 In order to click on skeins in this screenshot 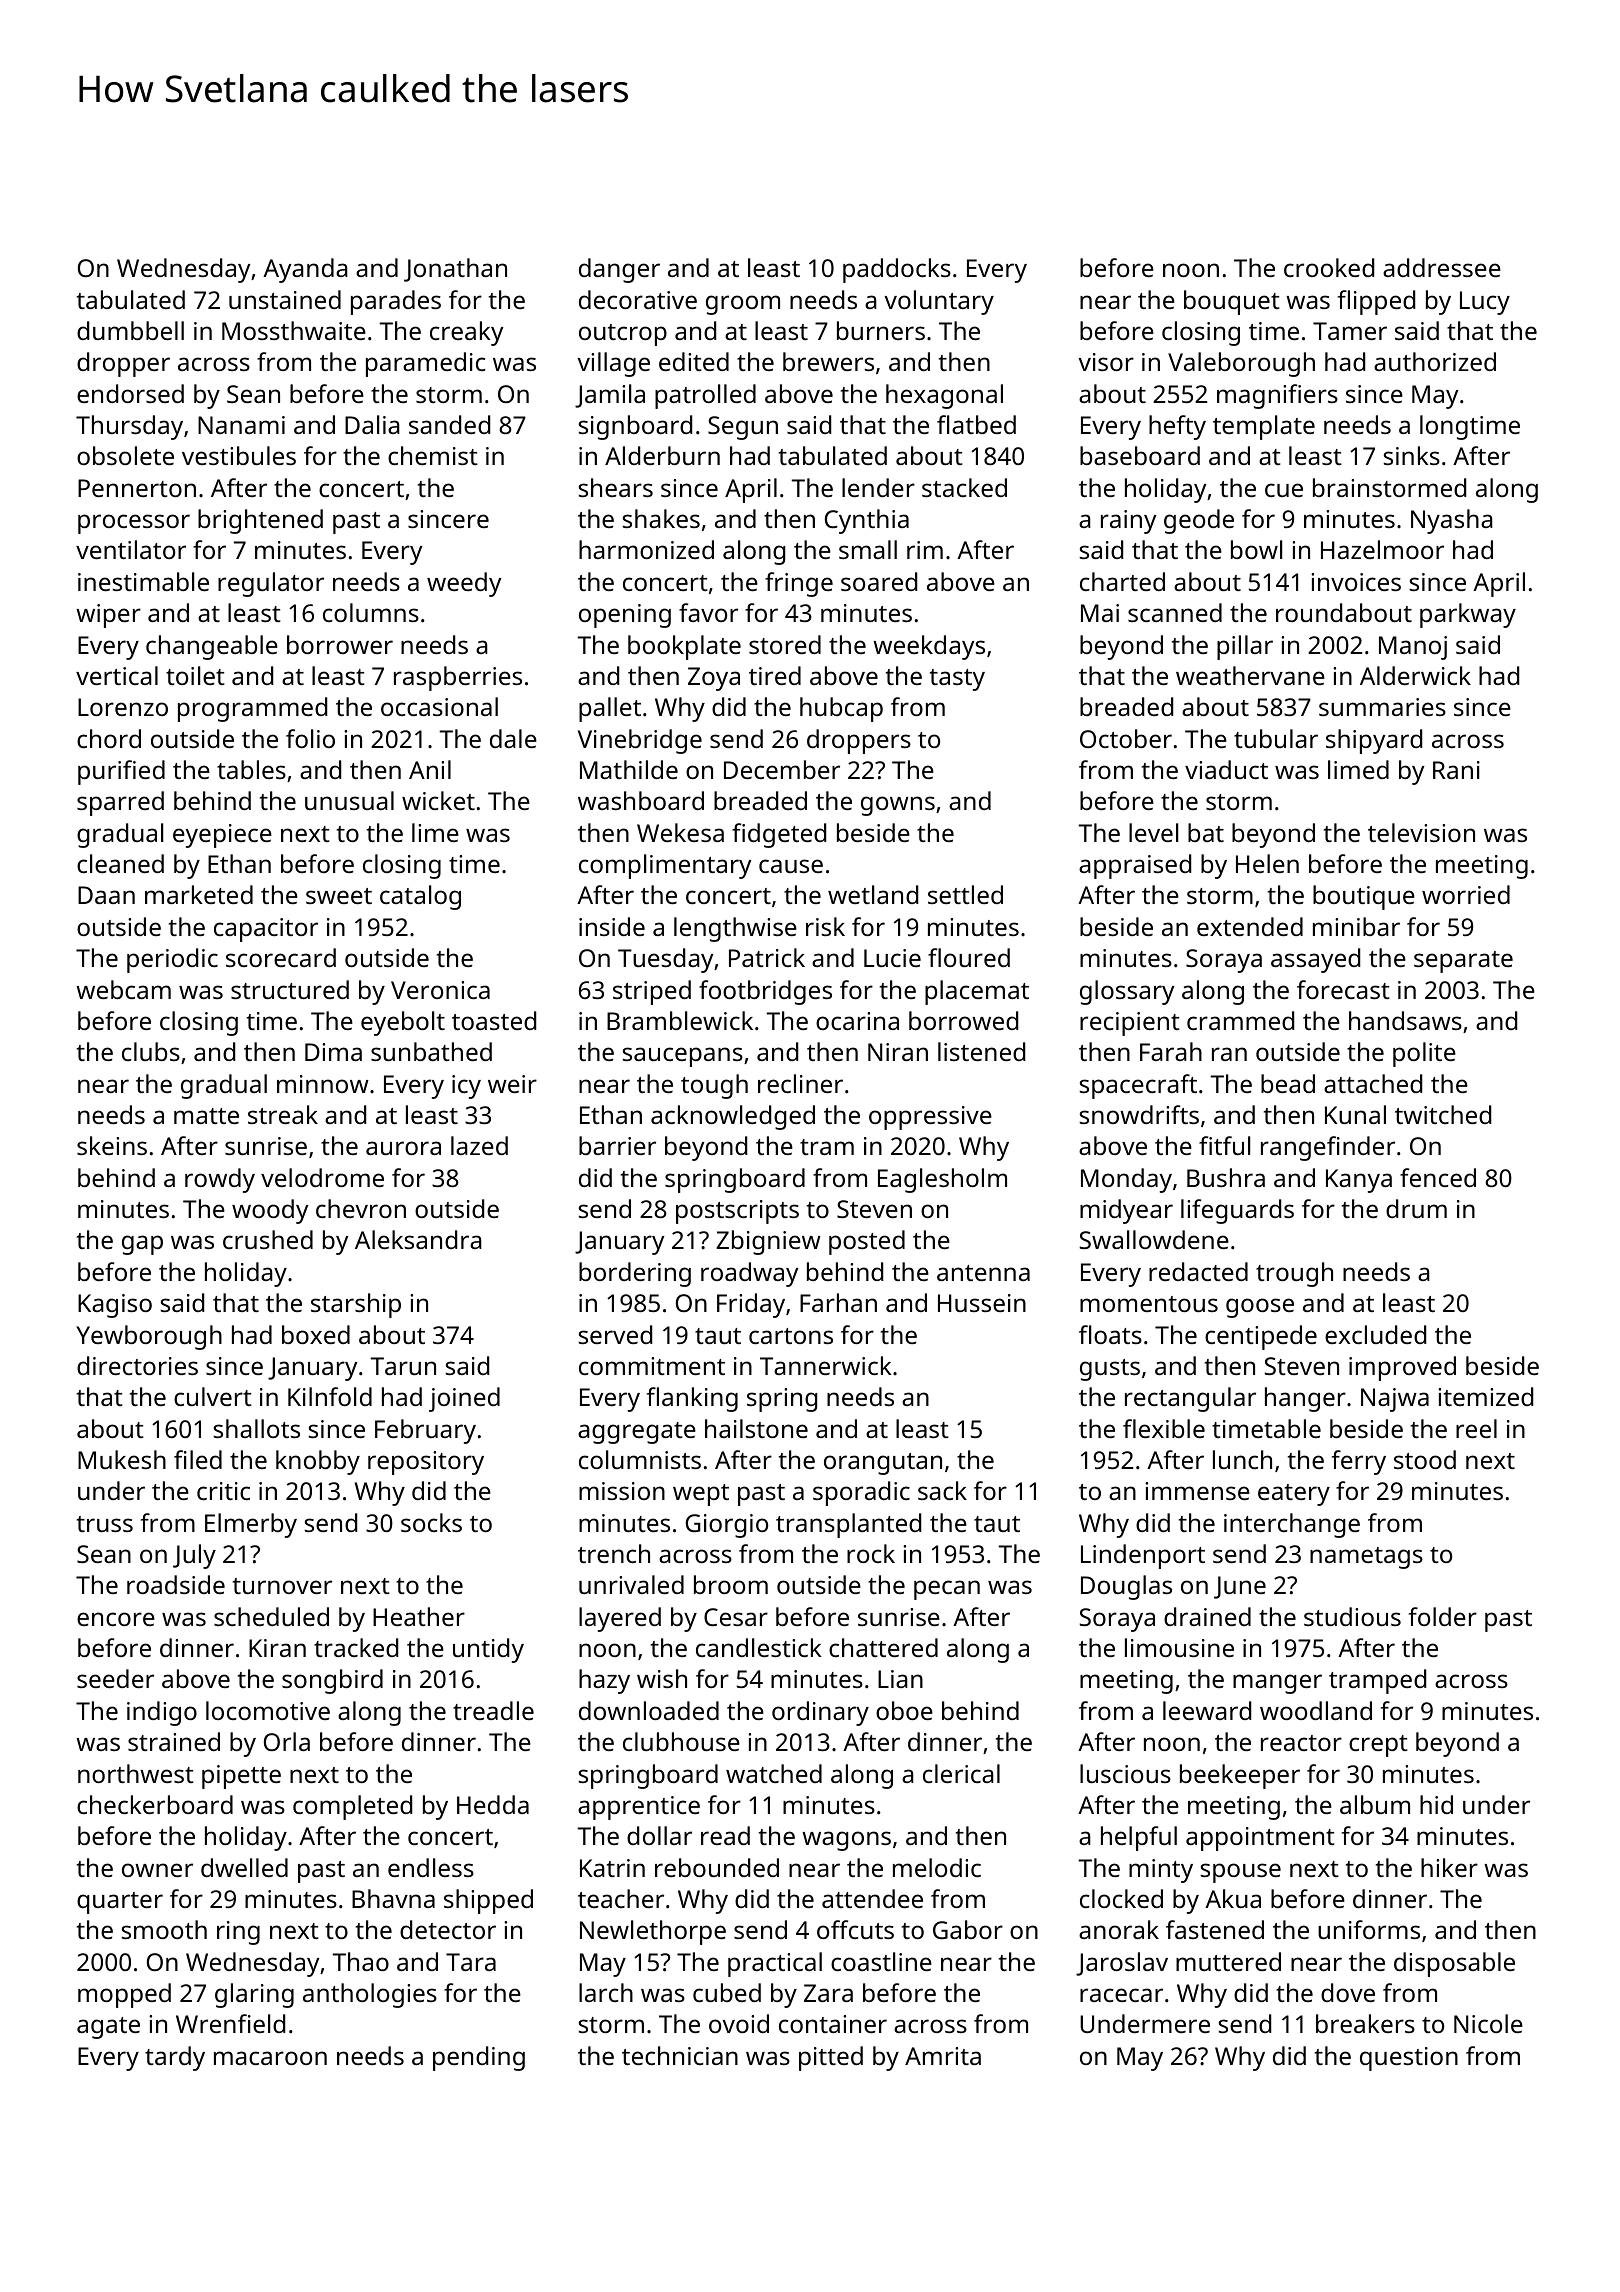, I will do `click(112, 1145)`.
